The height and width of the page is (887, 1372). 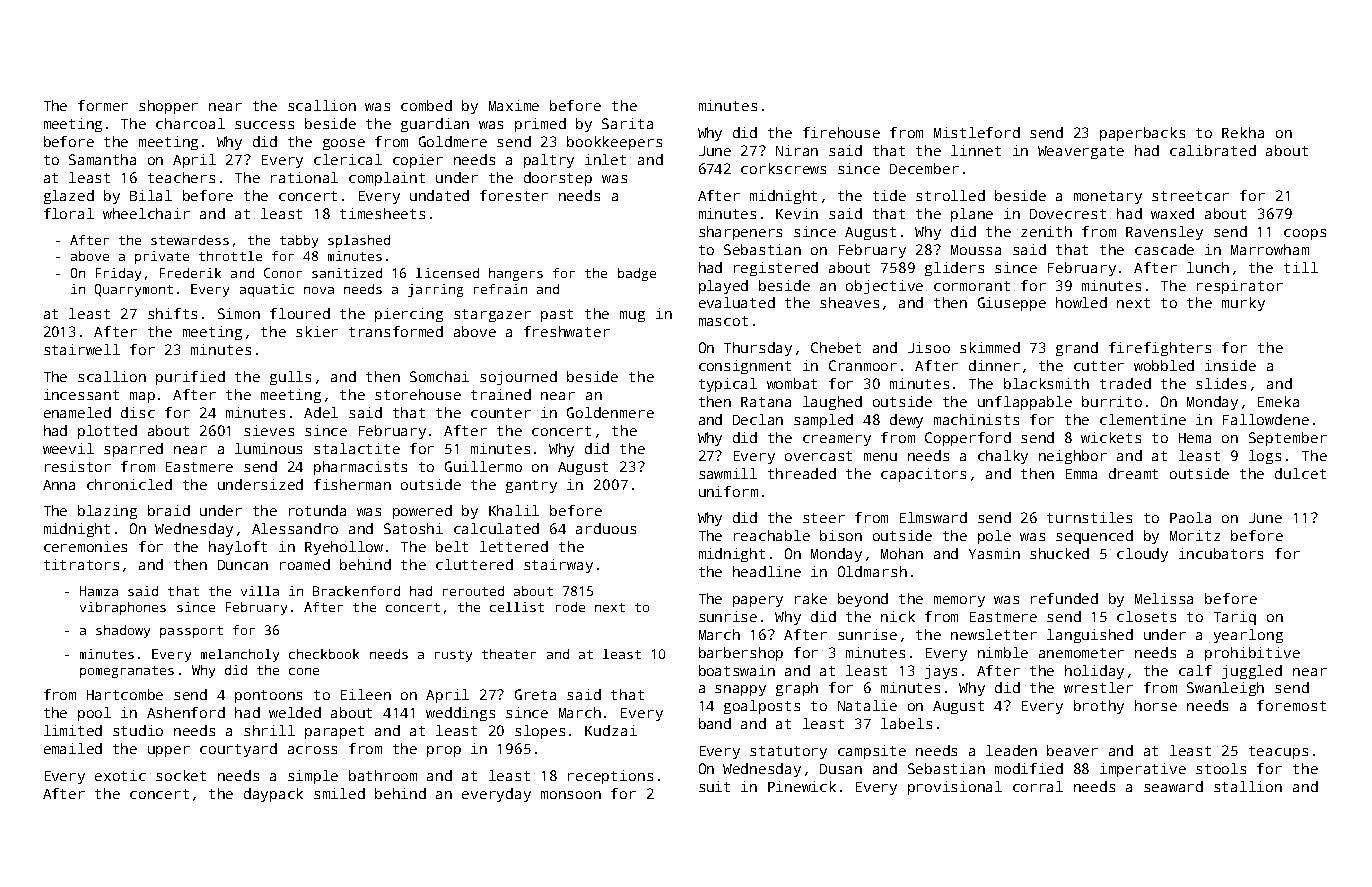 What do you see at coordinates (103, 105) in the page?
I see `former` at bounding box center [103, 105].
